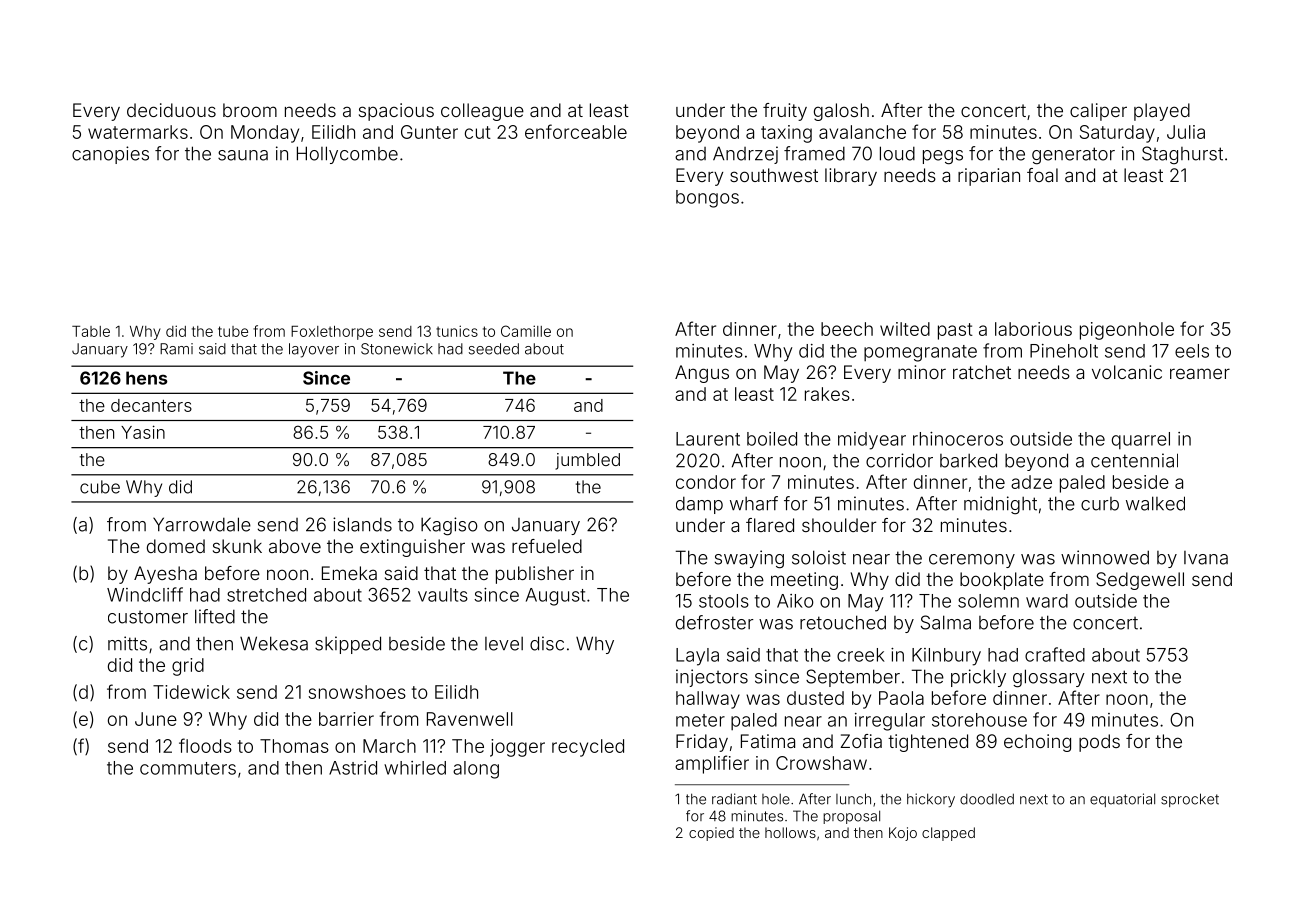 The image size is (1308, 924). Describe the element at coordinates (470, 719) in the screenshot. I see `Ravenwell` at that location.
